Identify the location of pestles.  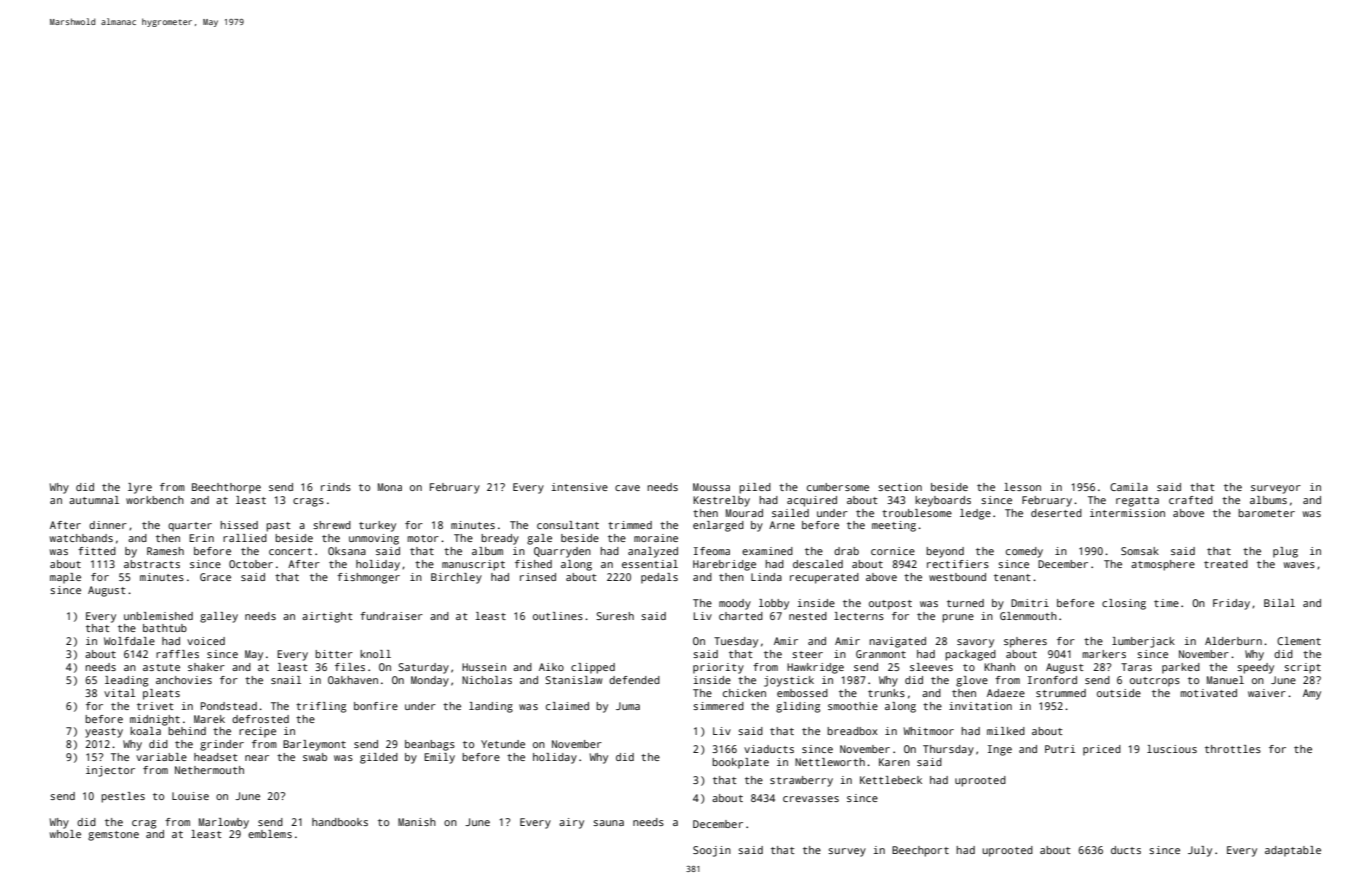
(123, 797).
